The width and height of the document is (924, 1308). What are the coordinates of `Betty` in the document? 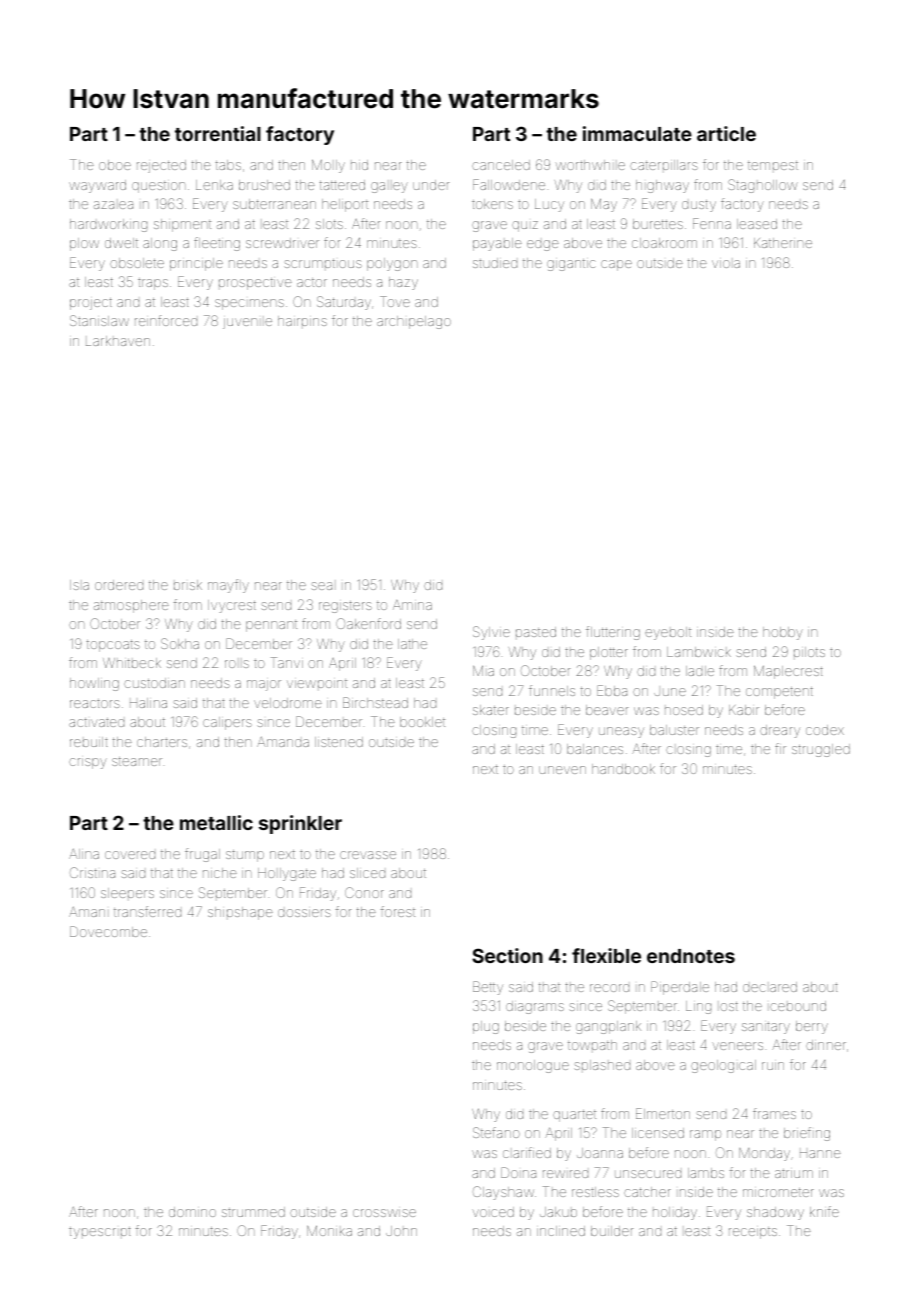 It's located at (488, 988).
